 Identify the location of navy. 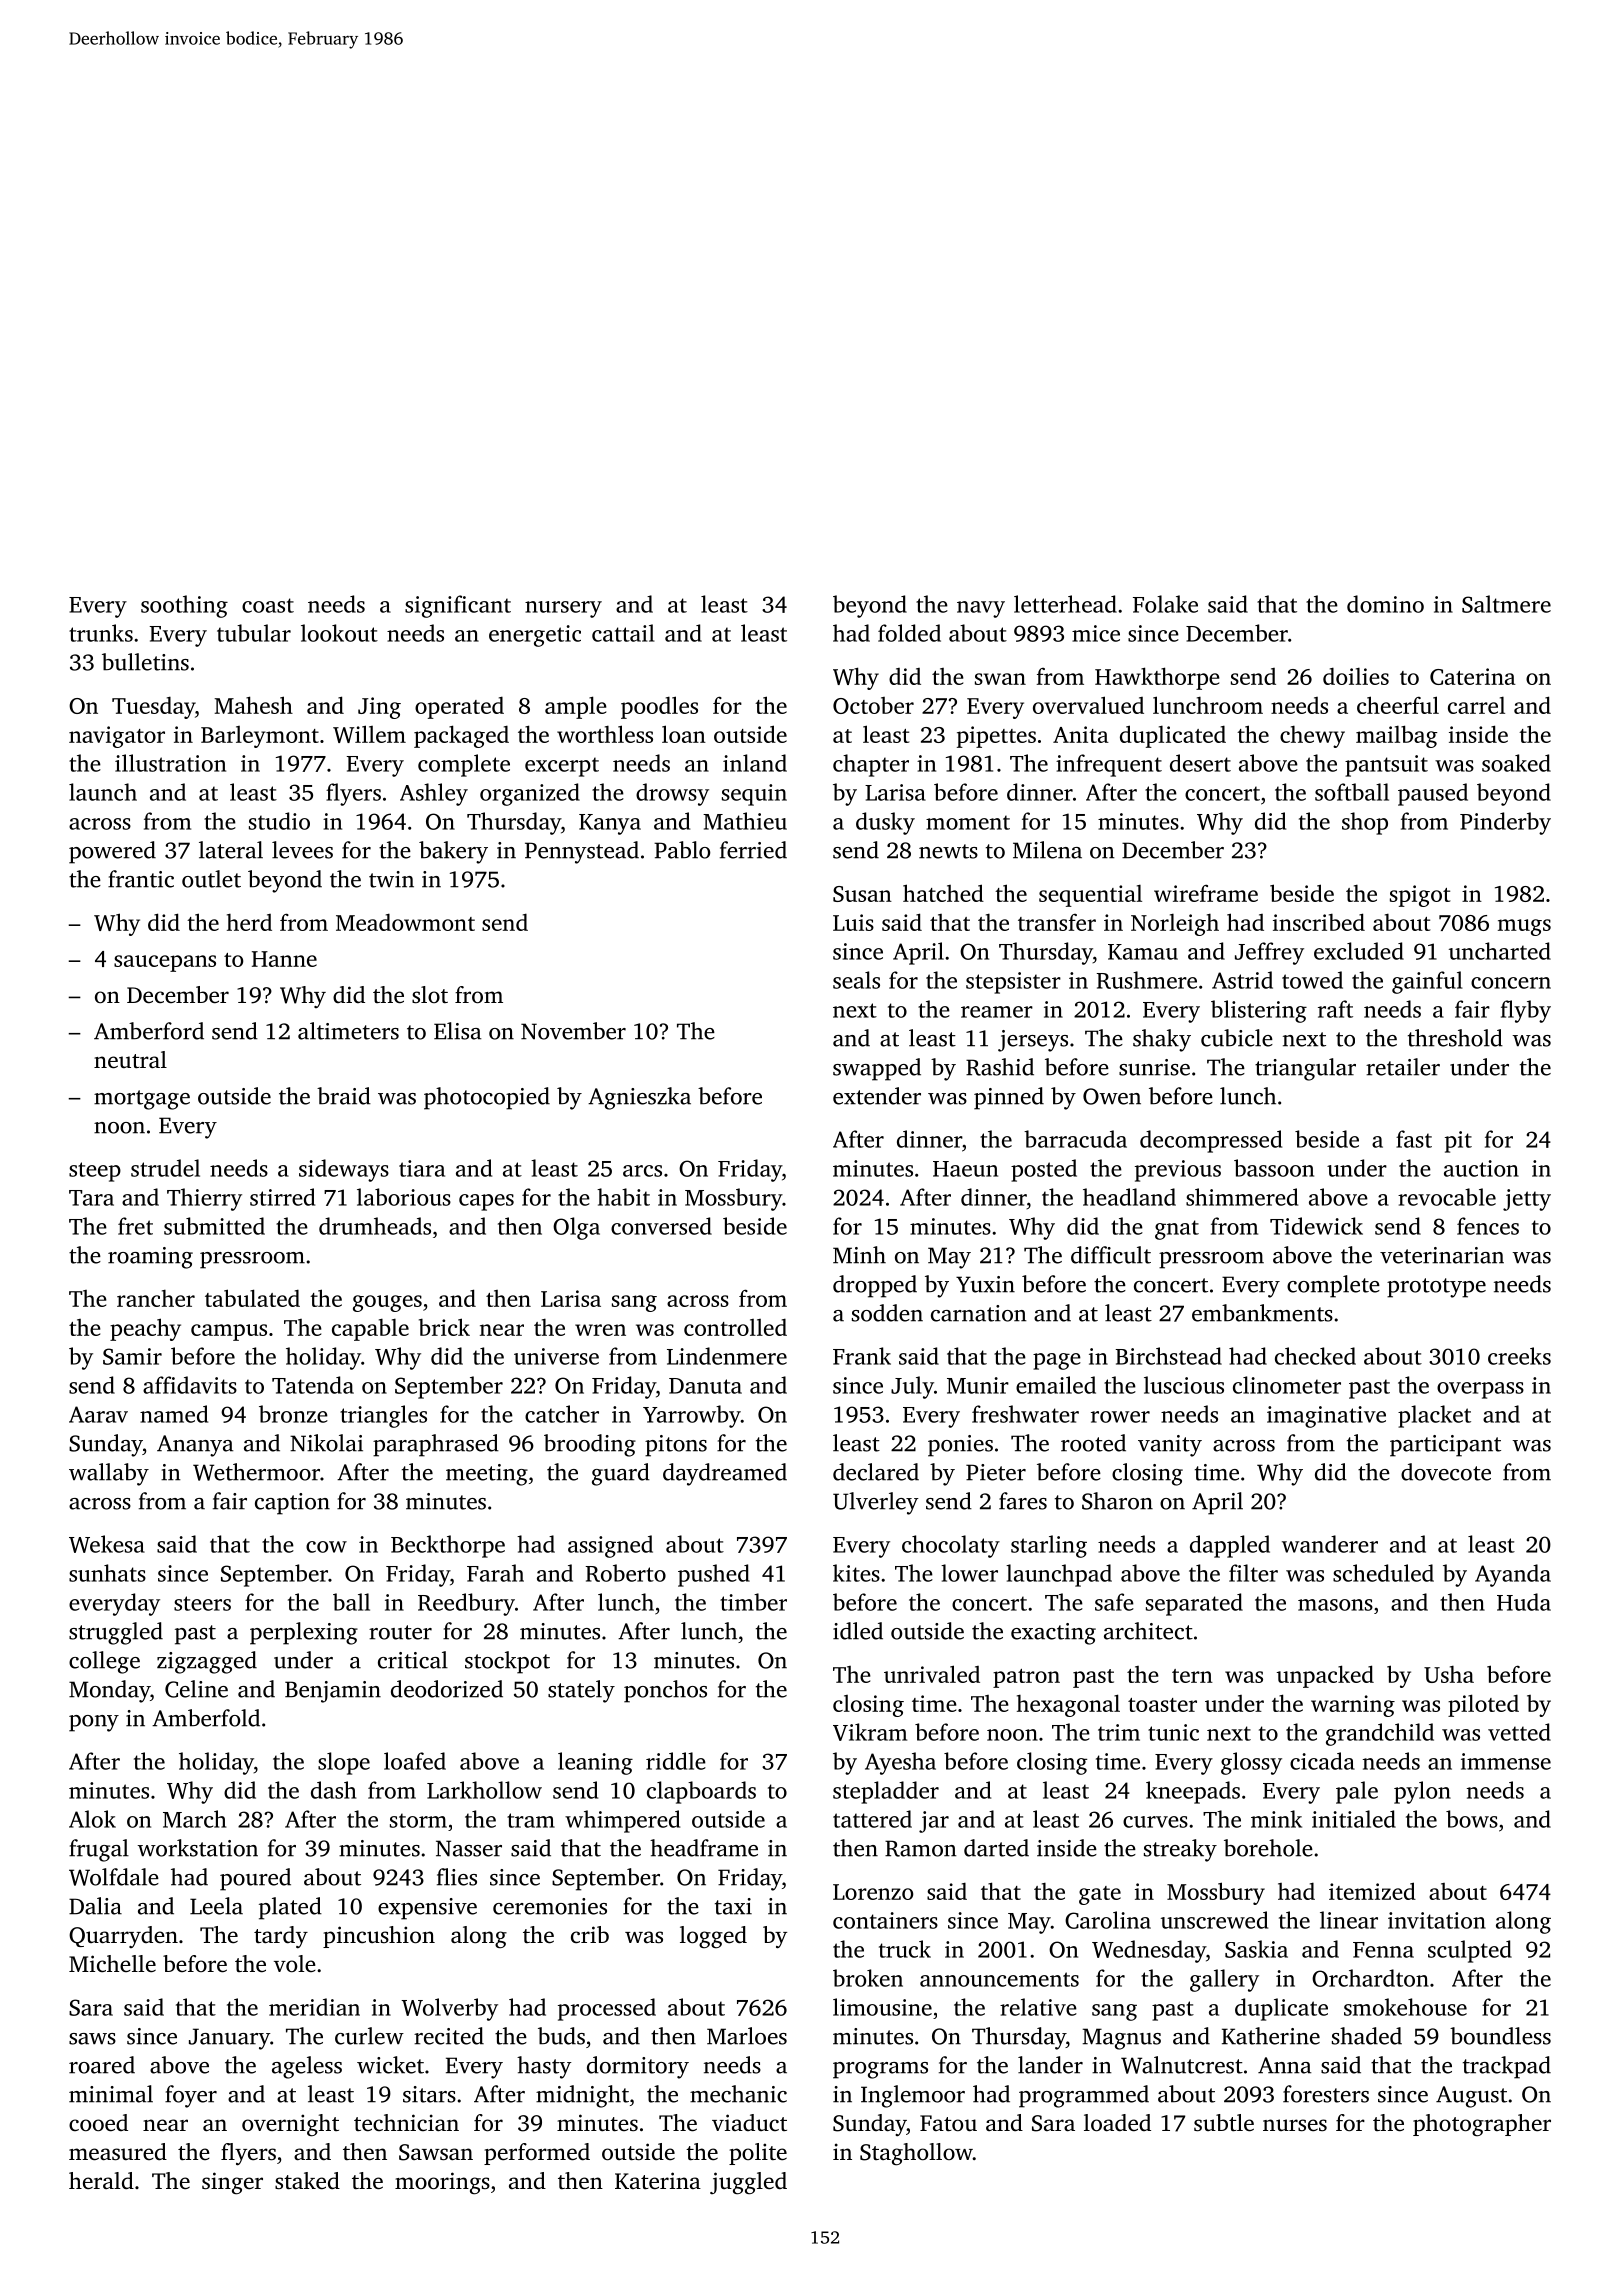
(981, 609).
